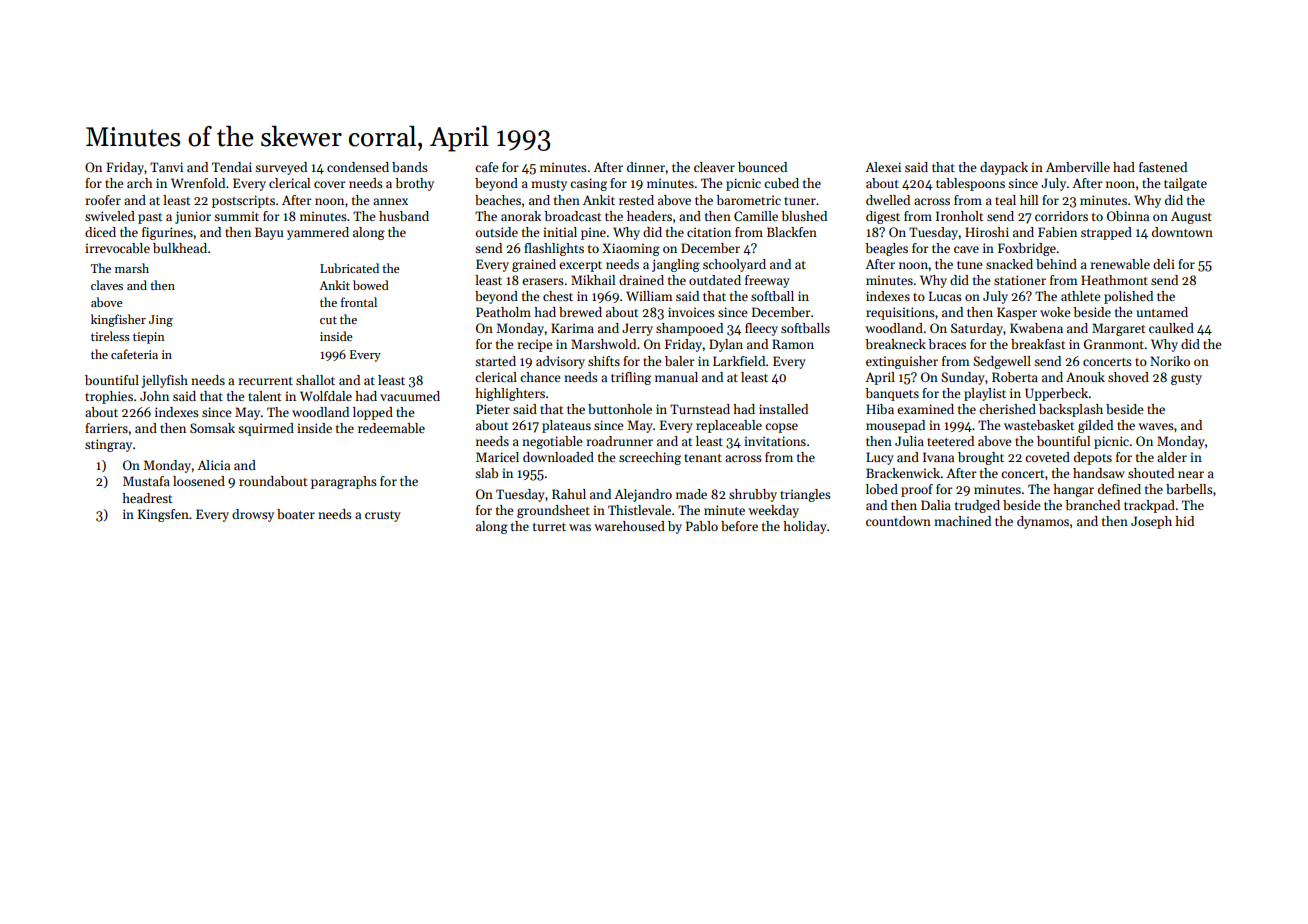 The image size is (1308, 924). Describe the element at coordinates (805, 527) in the screenshot. I see `holiday` at that location.
